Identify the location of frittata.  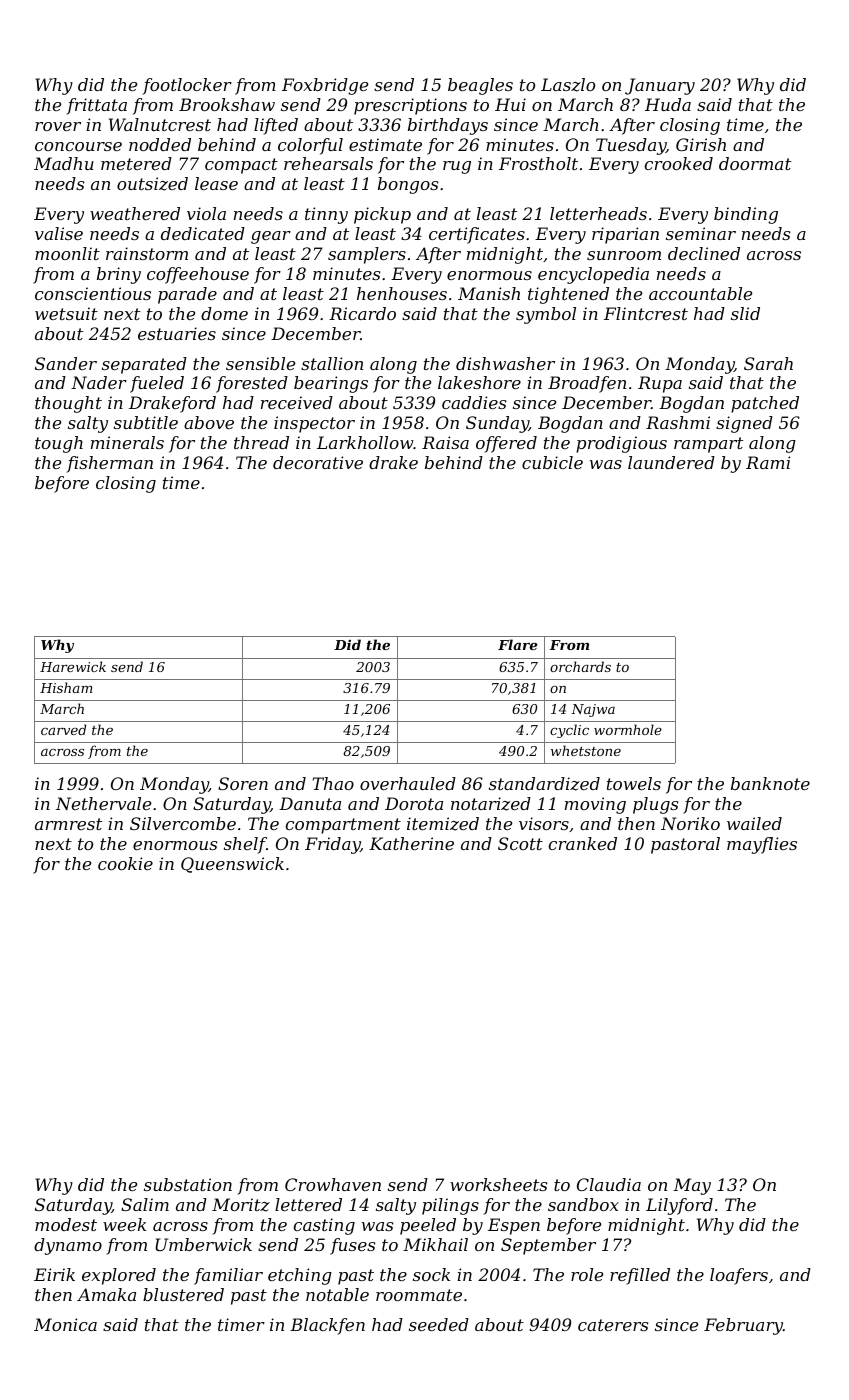
(97, 106).
